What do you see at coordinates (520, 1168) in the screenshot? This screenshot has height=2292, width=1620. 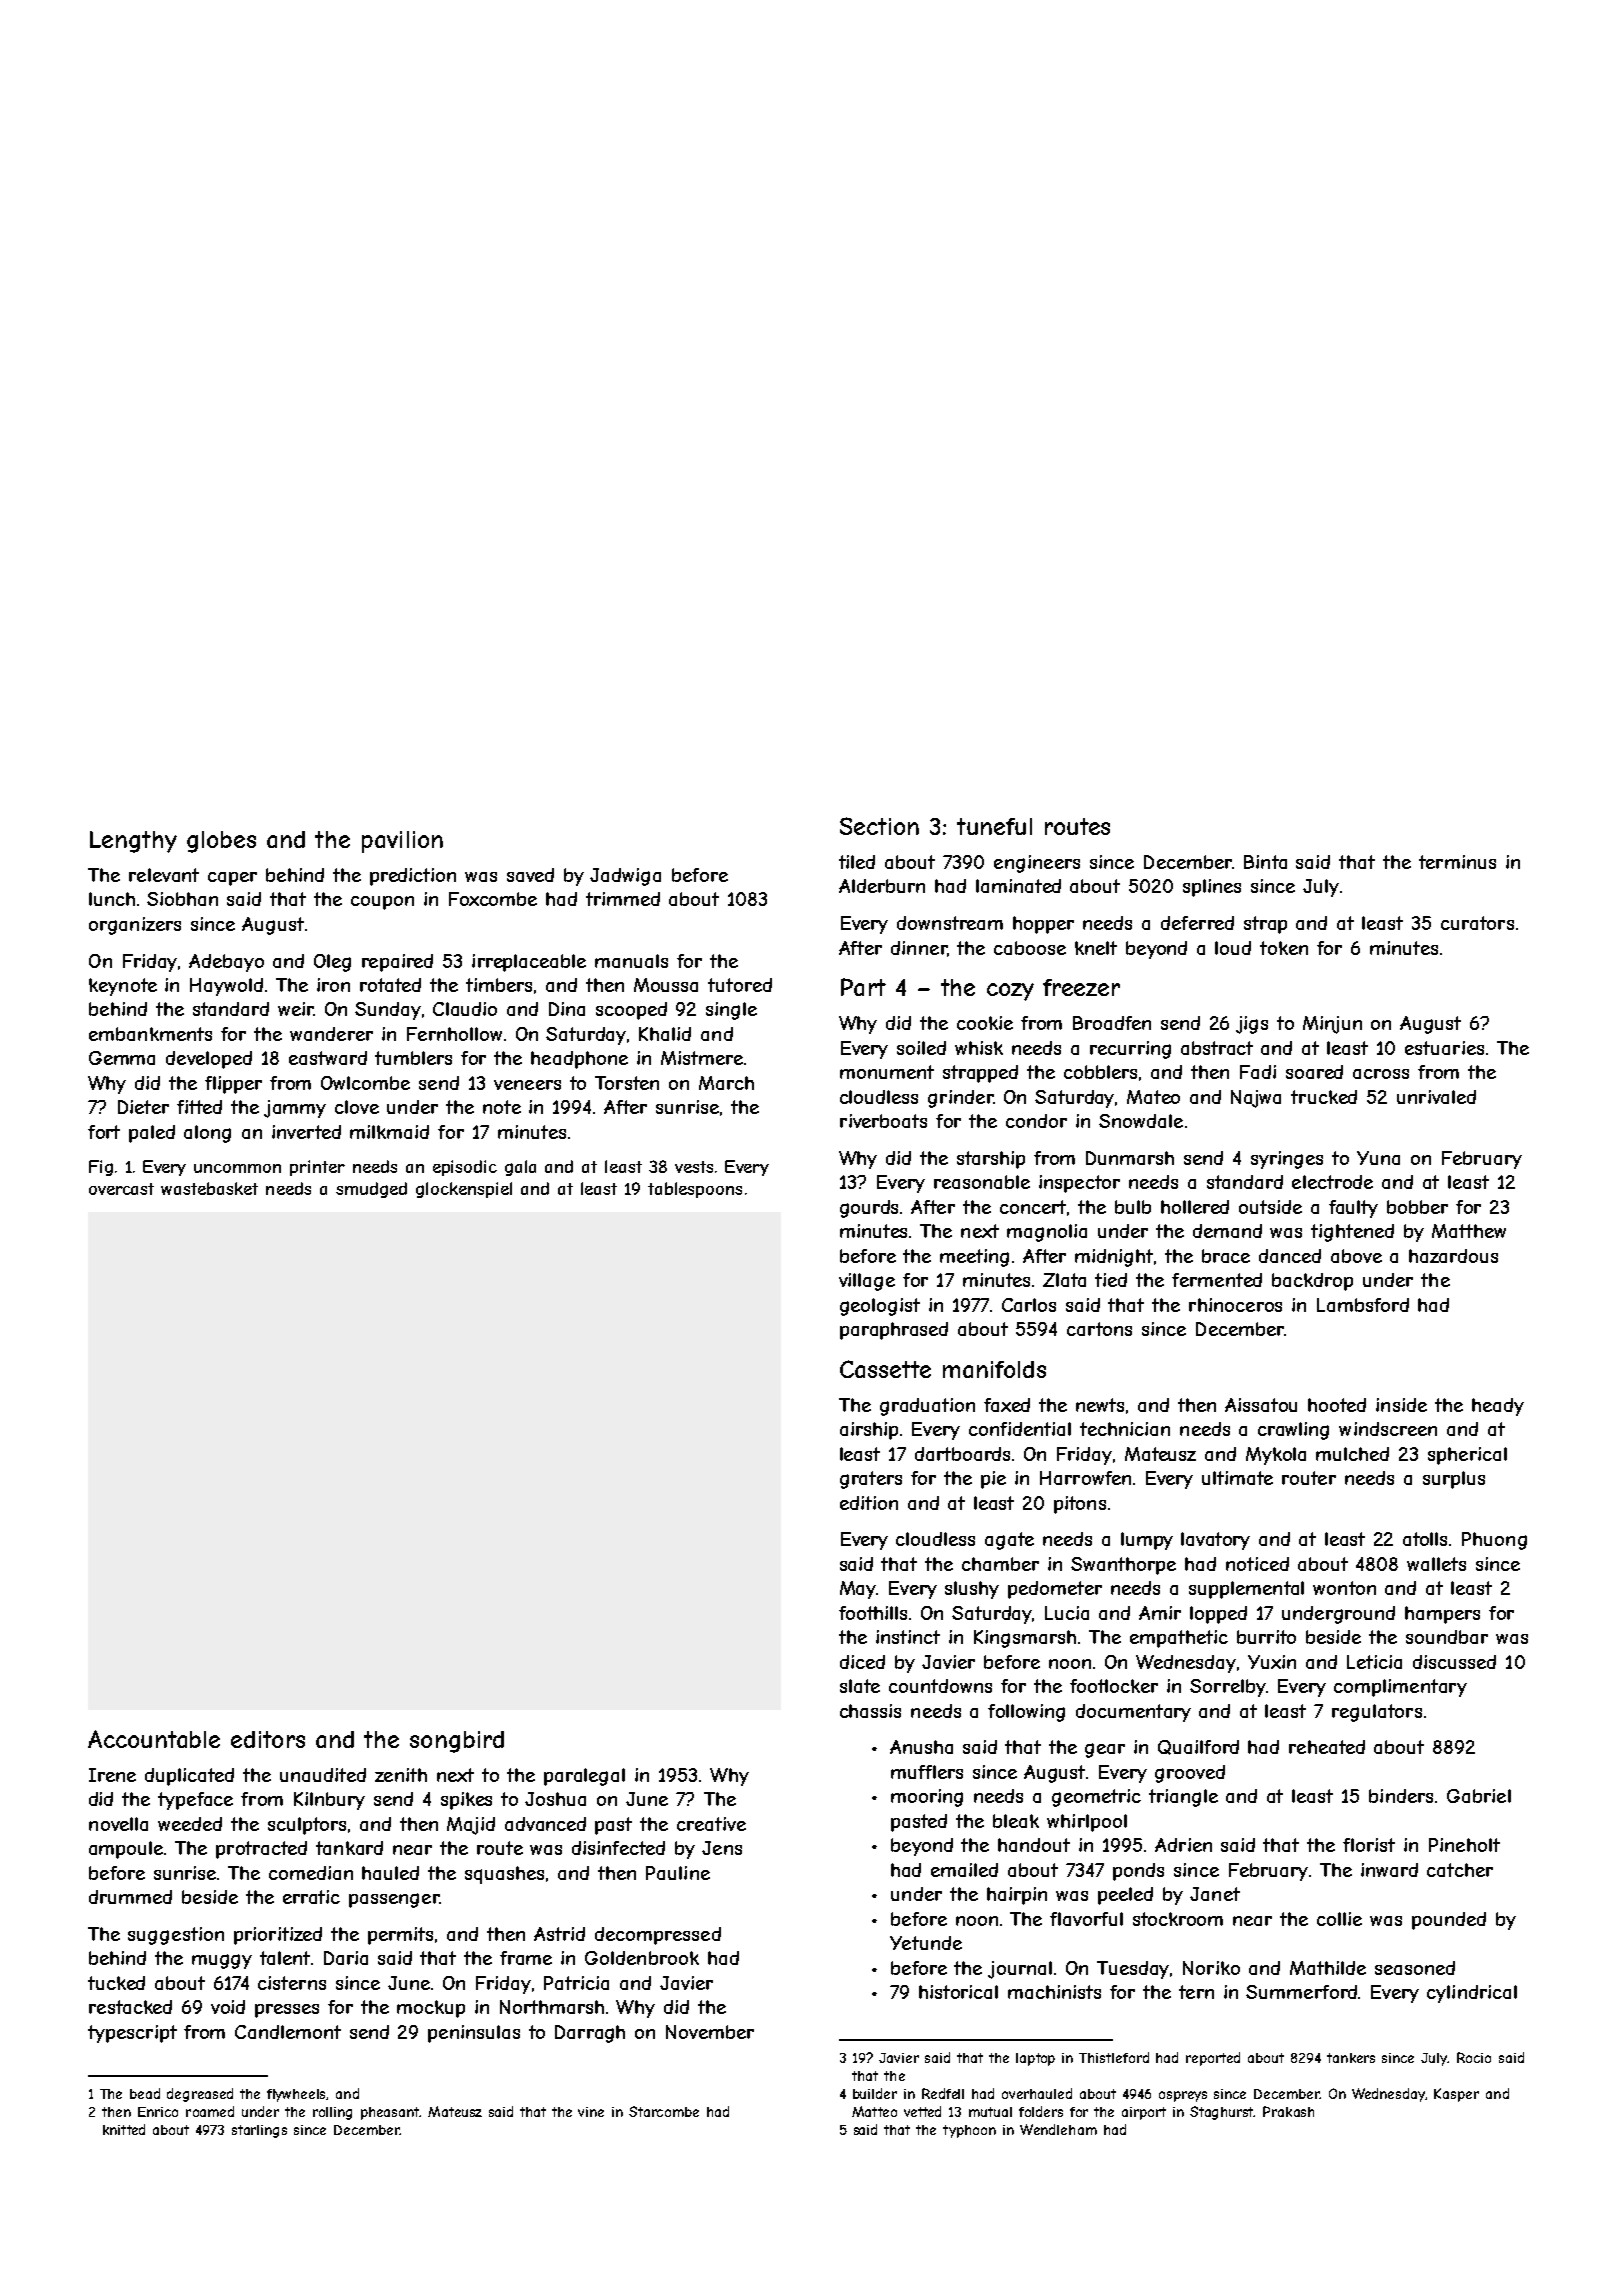 I see `gala` at bounding box center [520, 1168].
